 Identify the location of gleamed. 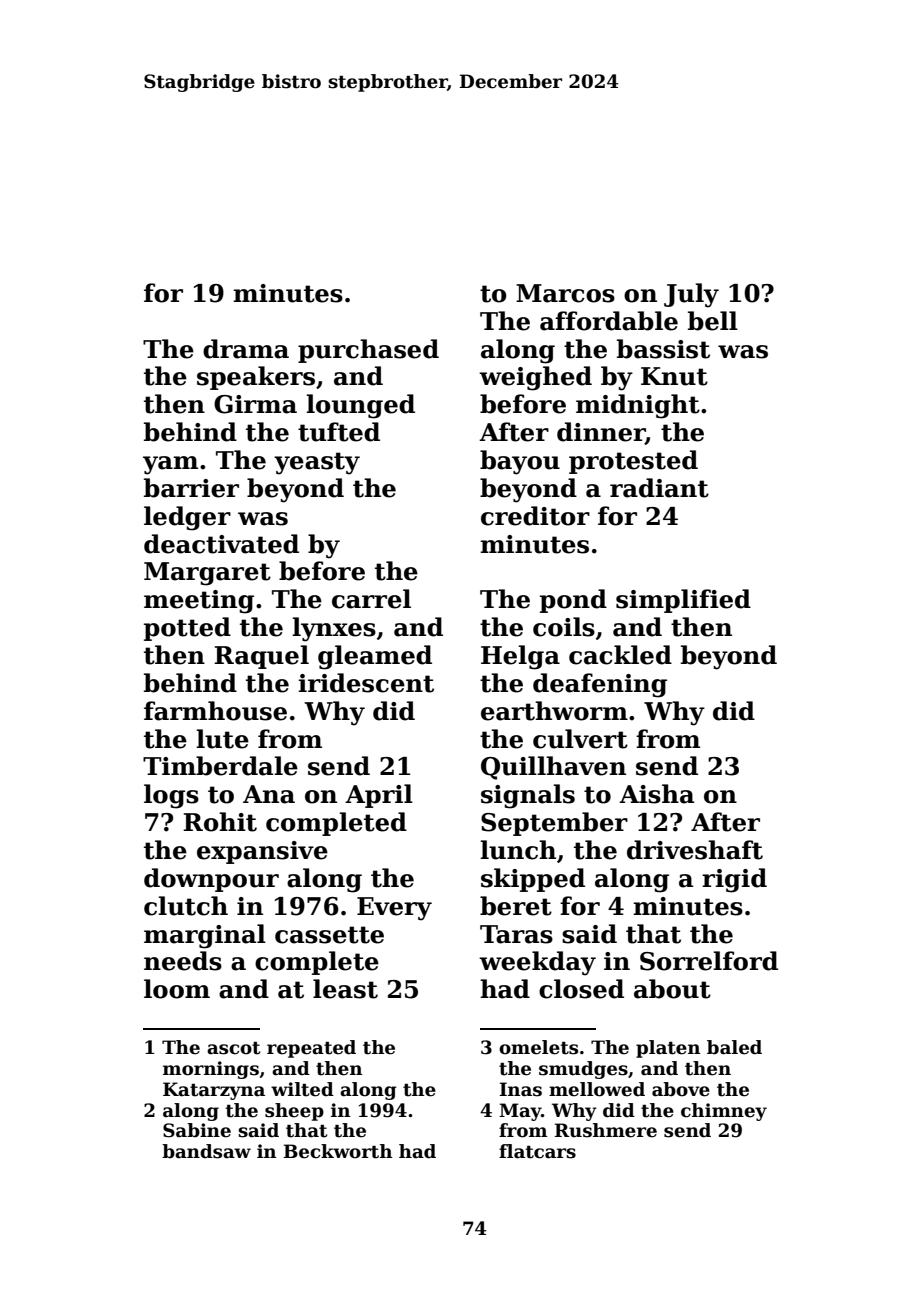
(375, 657).
